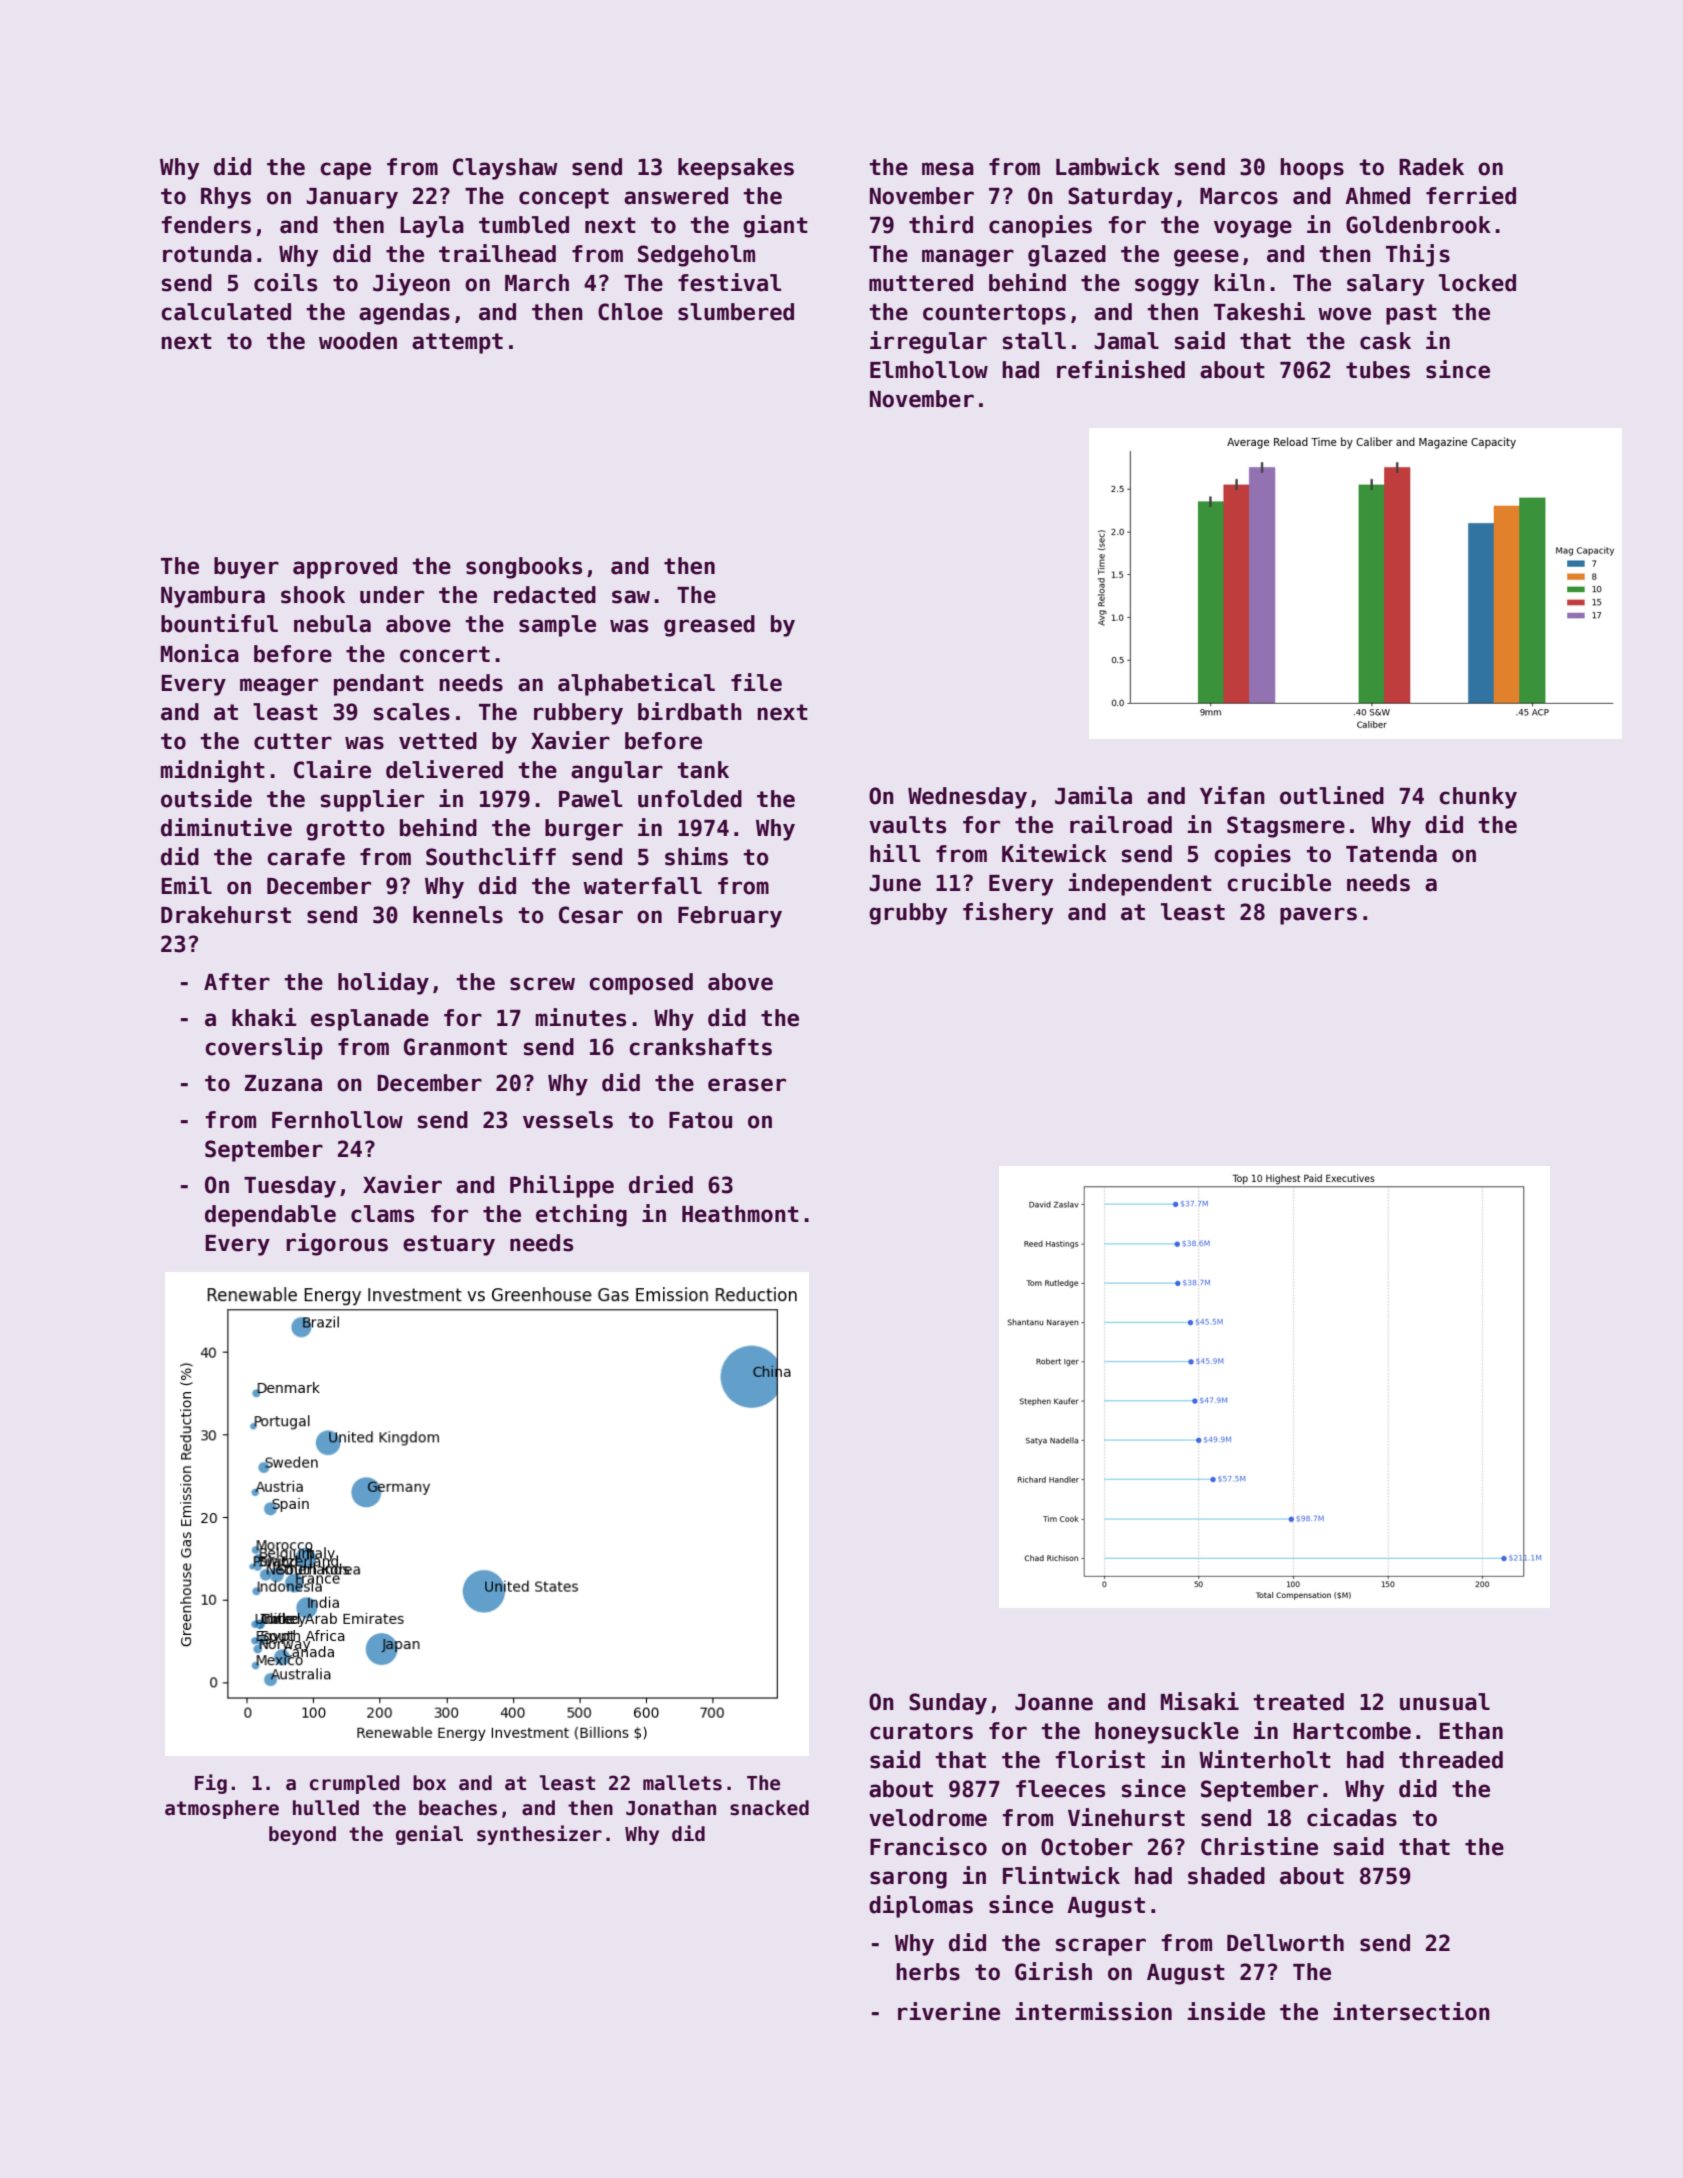 This image has width=1683, height=2178. What do you see at coordinates (455, 1047) in the image?
I see `Granmont` at bounding box center [455, 1047].
